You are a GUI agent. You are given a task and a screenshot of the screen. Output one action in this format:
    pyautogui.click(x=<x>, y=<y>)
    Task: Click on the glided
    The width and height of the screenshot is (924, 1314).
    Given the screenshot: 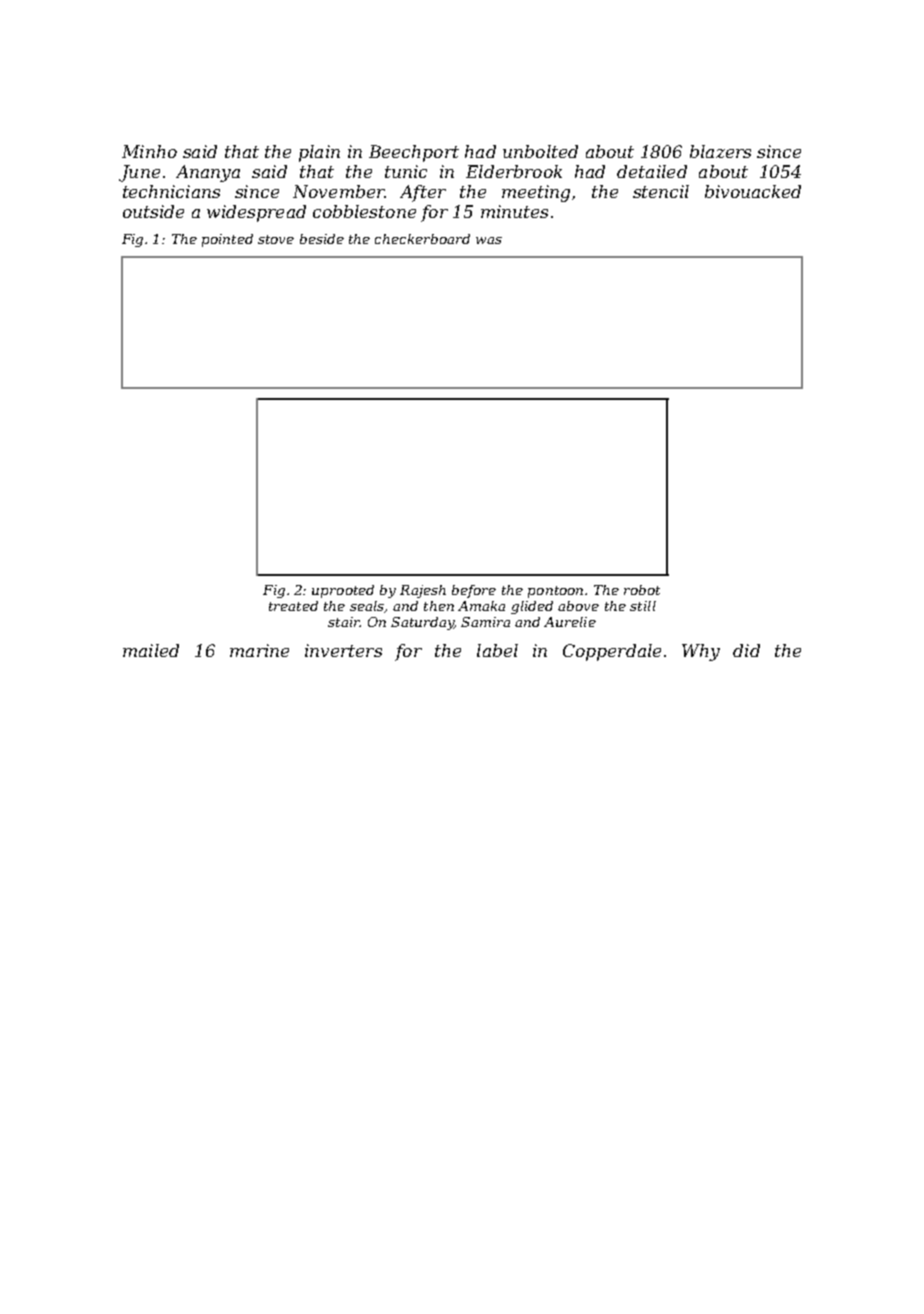 What is the action you would take?
    pyautogui.click(x=532, y=607)
